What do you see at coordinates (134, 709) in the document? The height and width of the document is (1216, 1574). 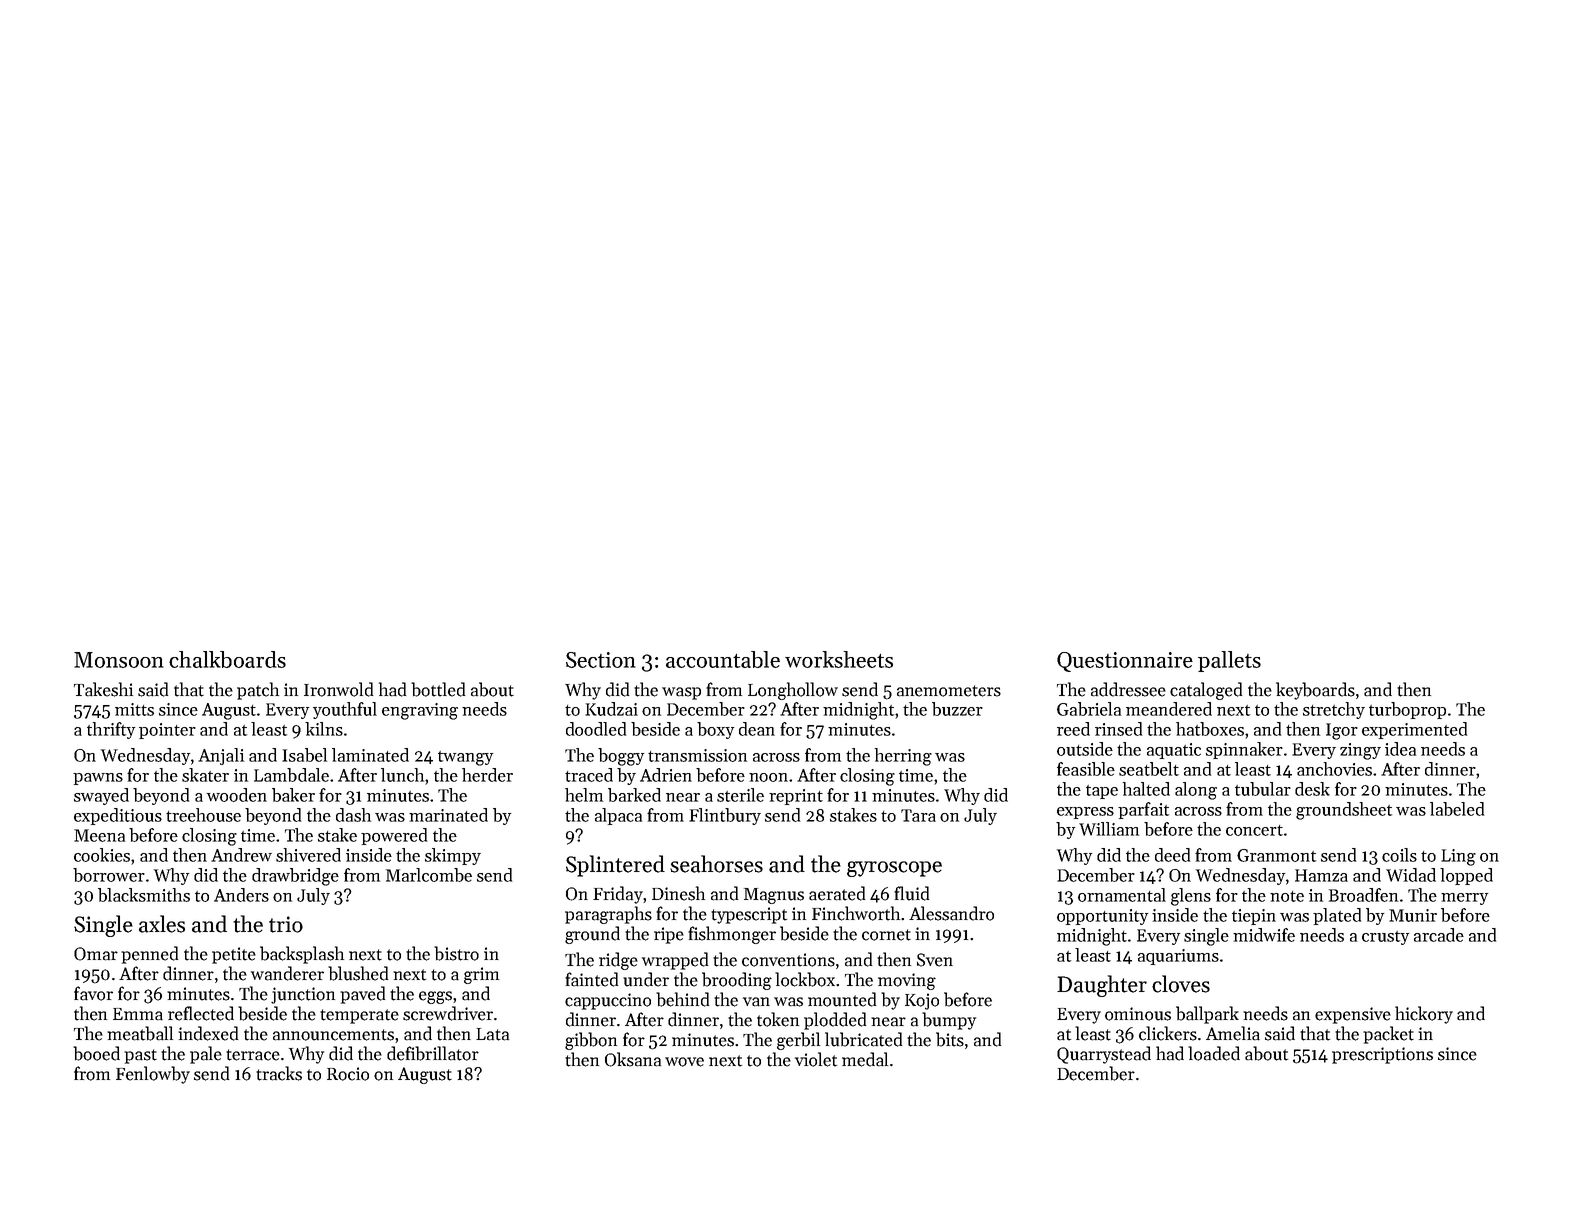 I see `mitts` at bounding box center [134, 709].
